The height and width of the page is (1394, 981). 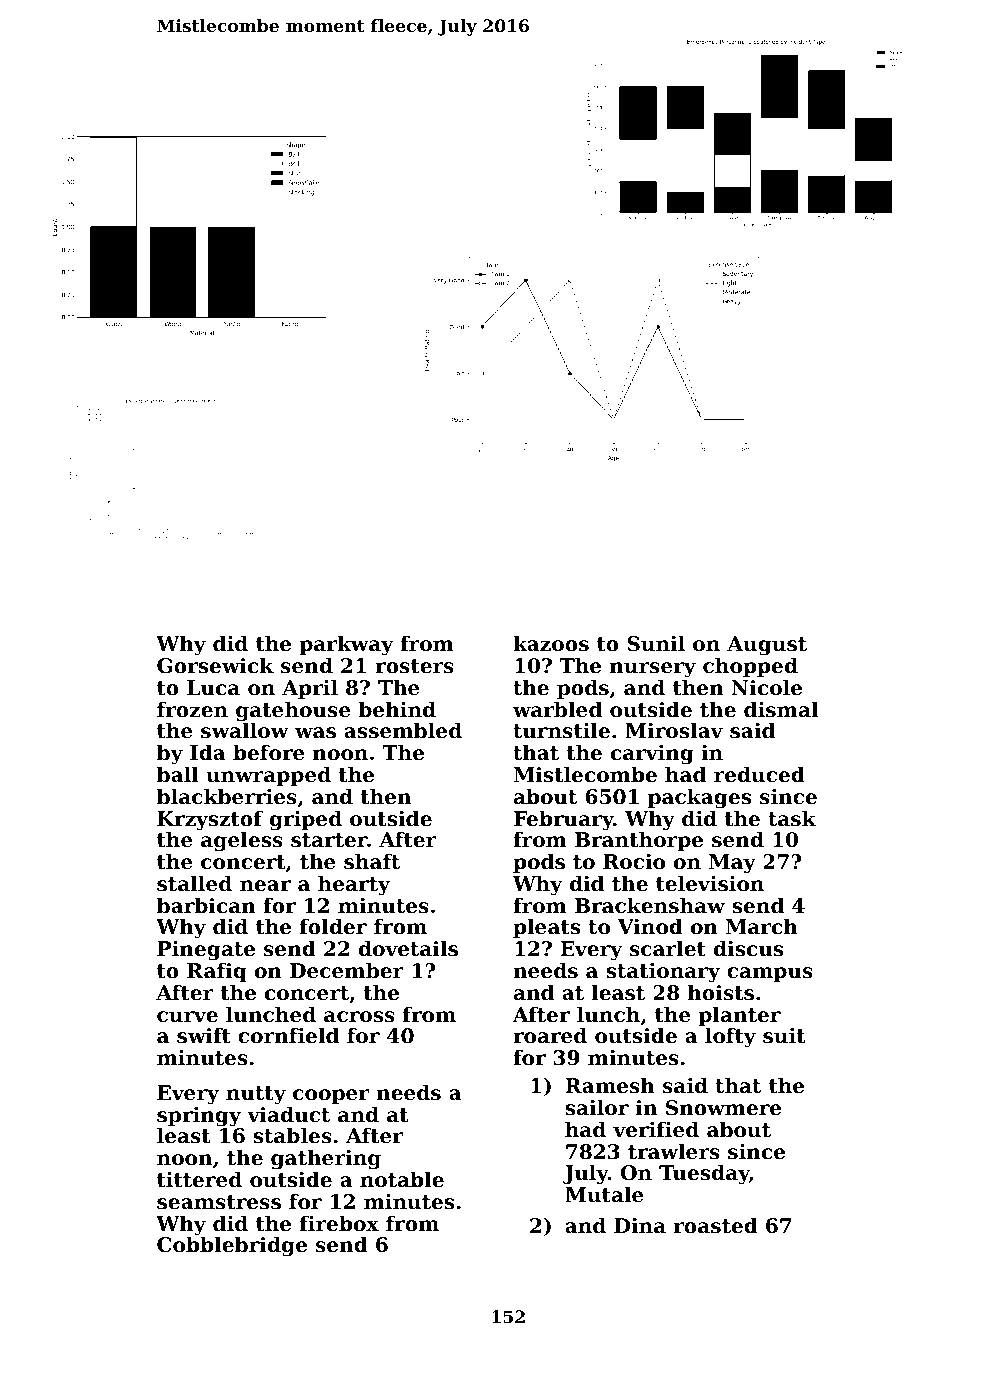 I want to click on pleats, so click(x=546, y=928).
